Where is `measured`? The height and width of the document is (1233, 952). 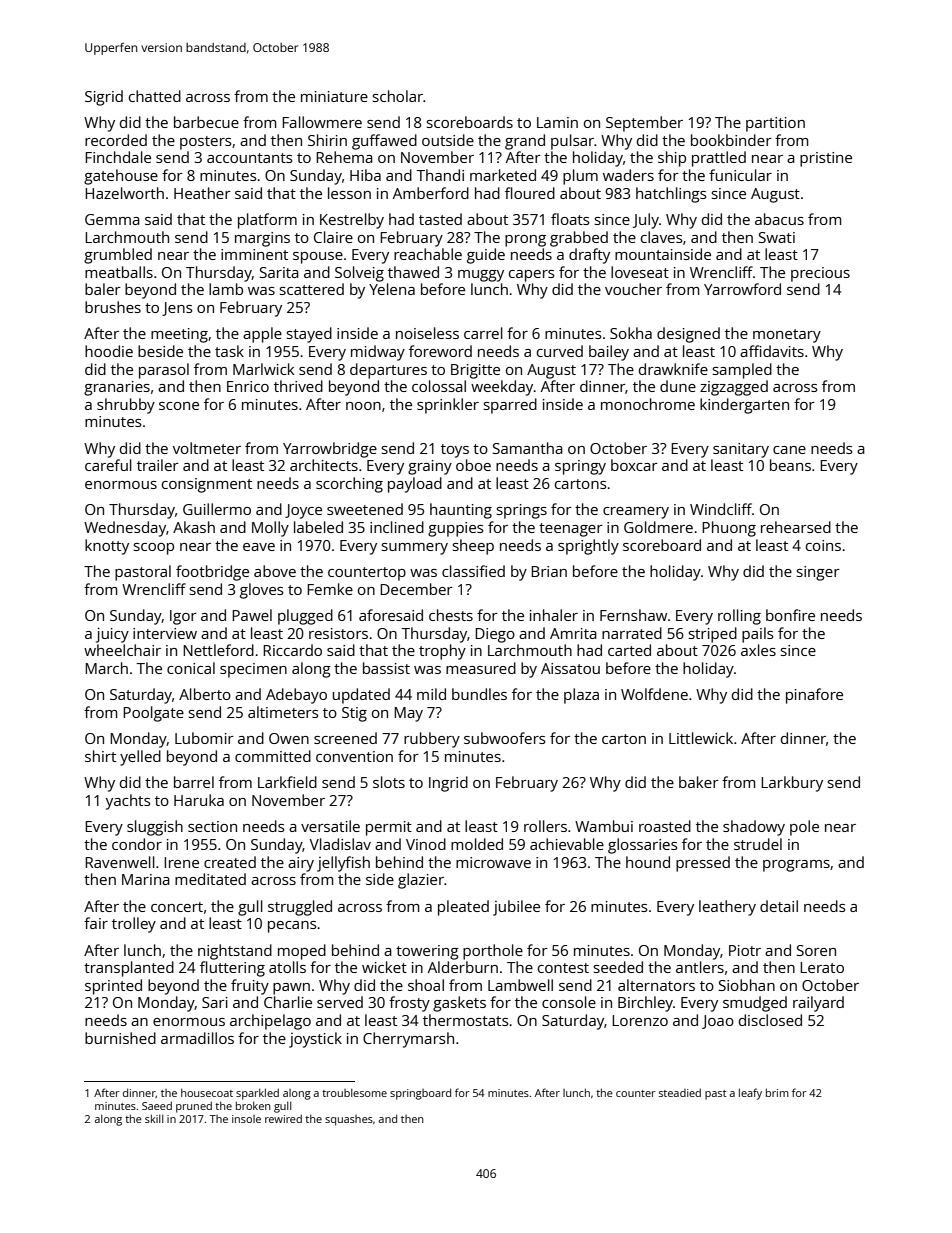 measured is located at coordinates (481, 668).
